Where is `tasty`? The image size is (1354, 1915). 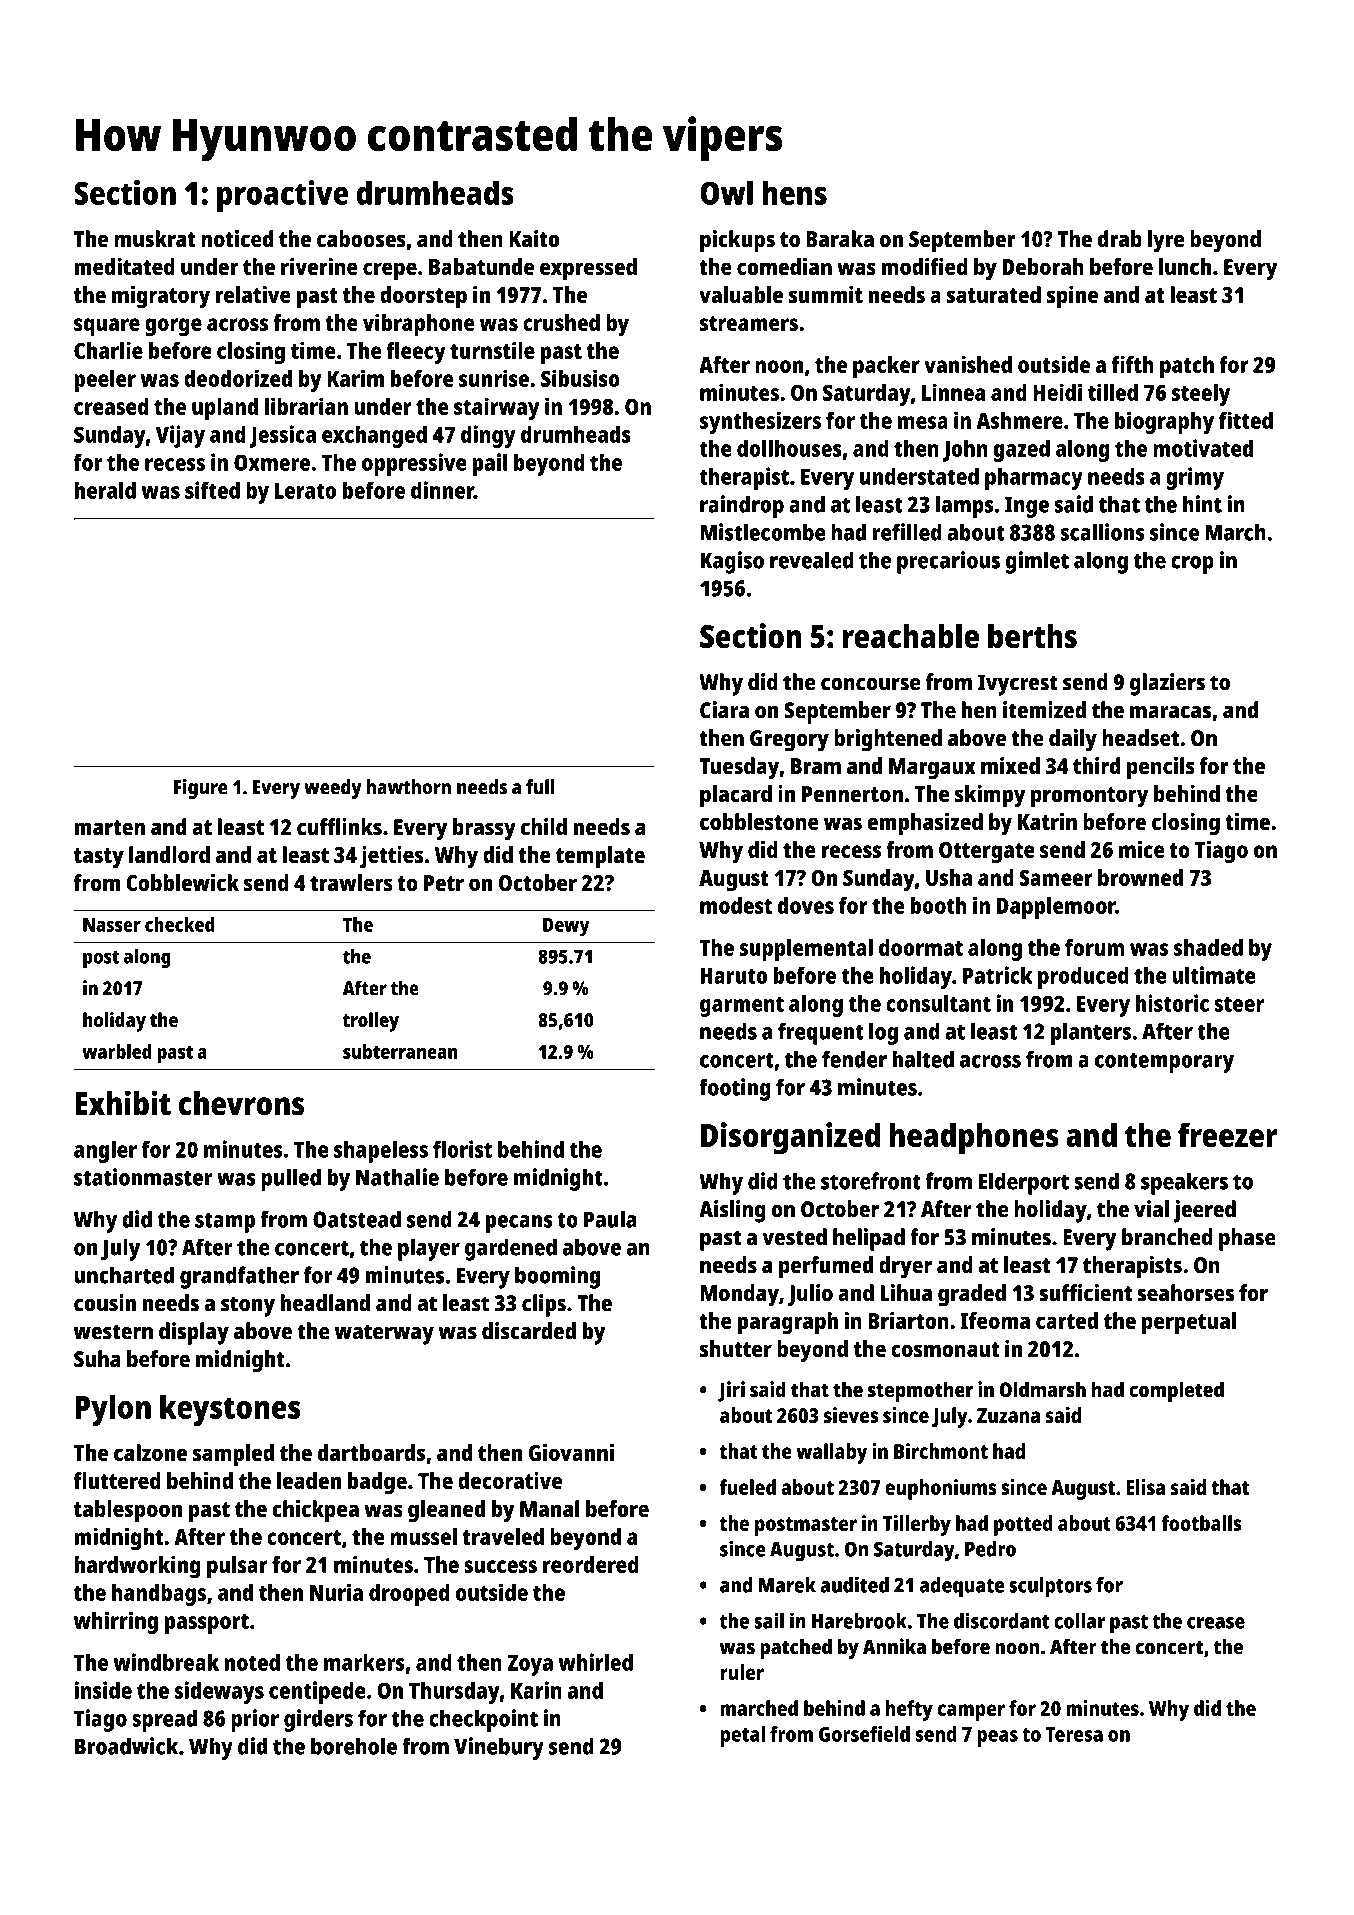
tasty is located at coordinates (99, 858).
